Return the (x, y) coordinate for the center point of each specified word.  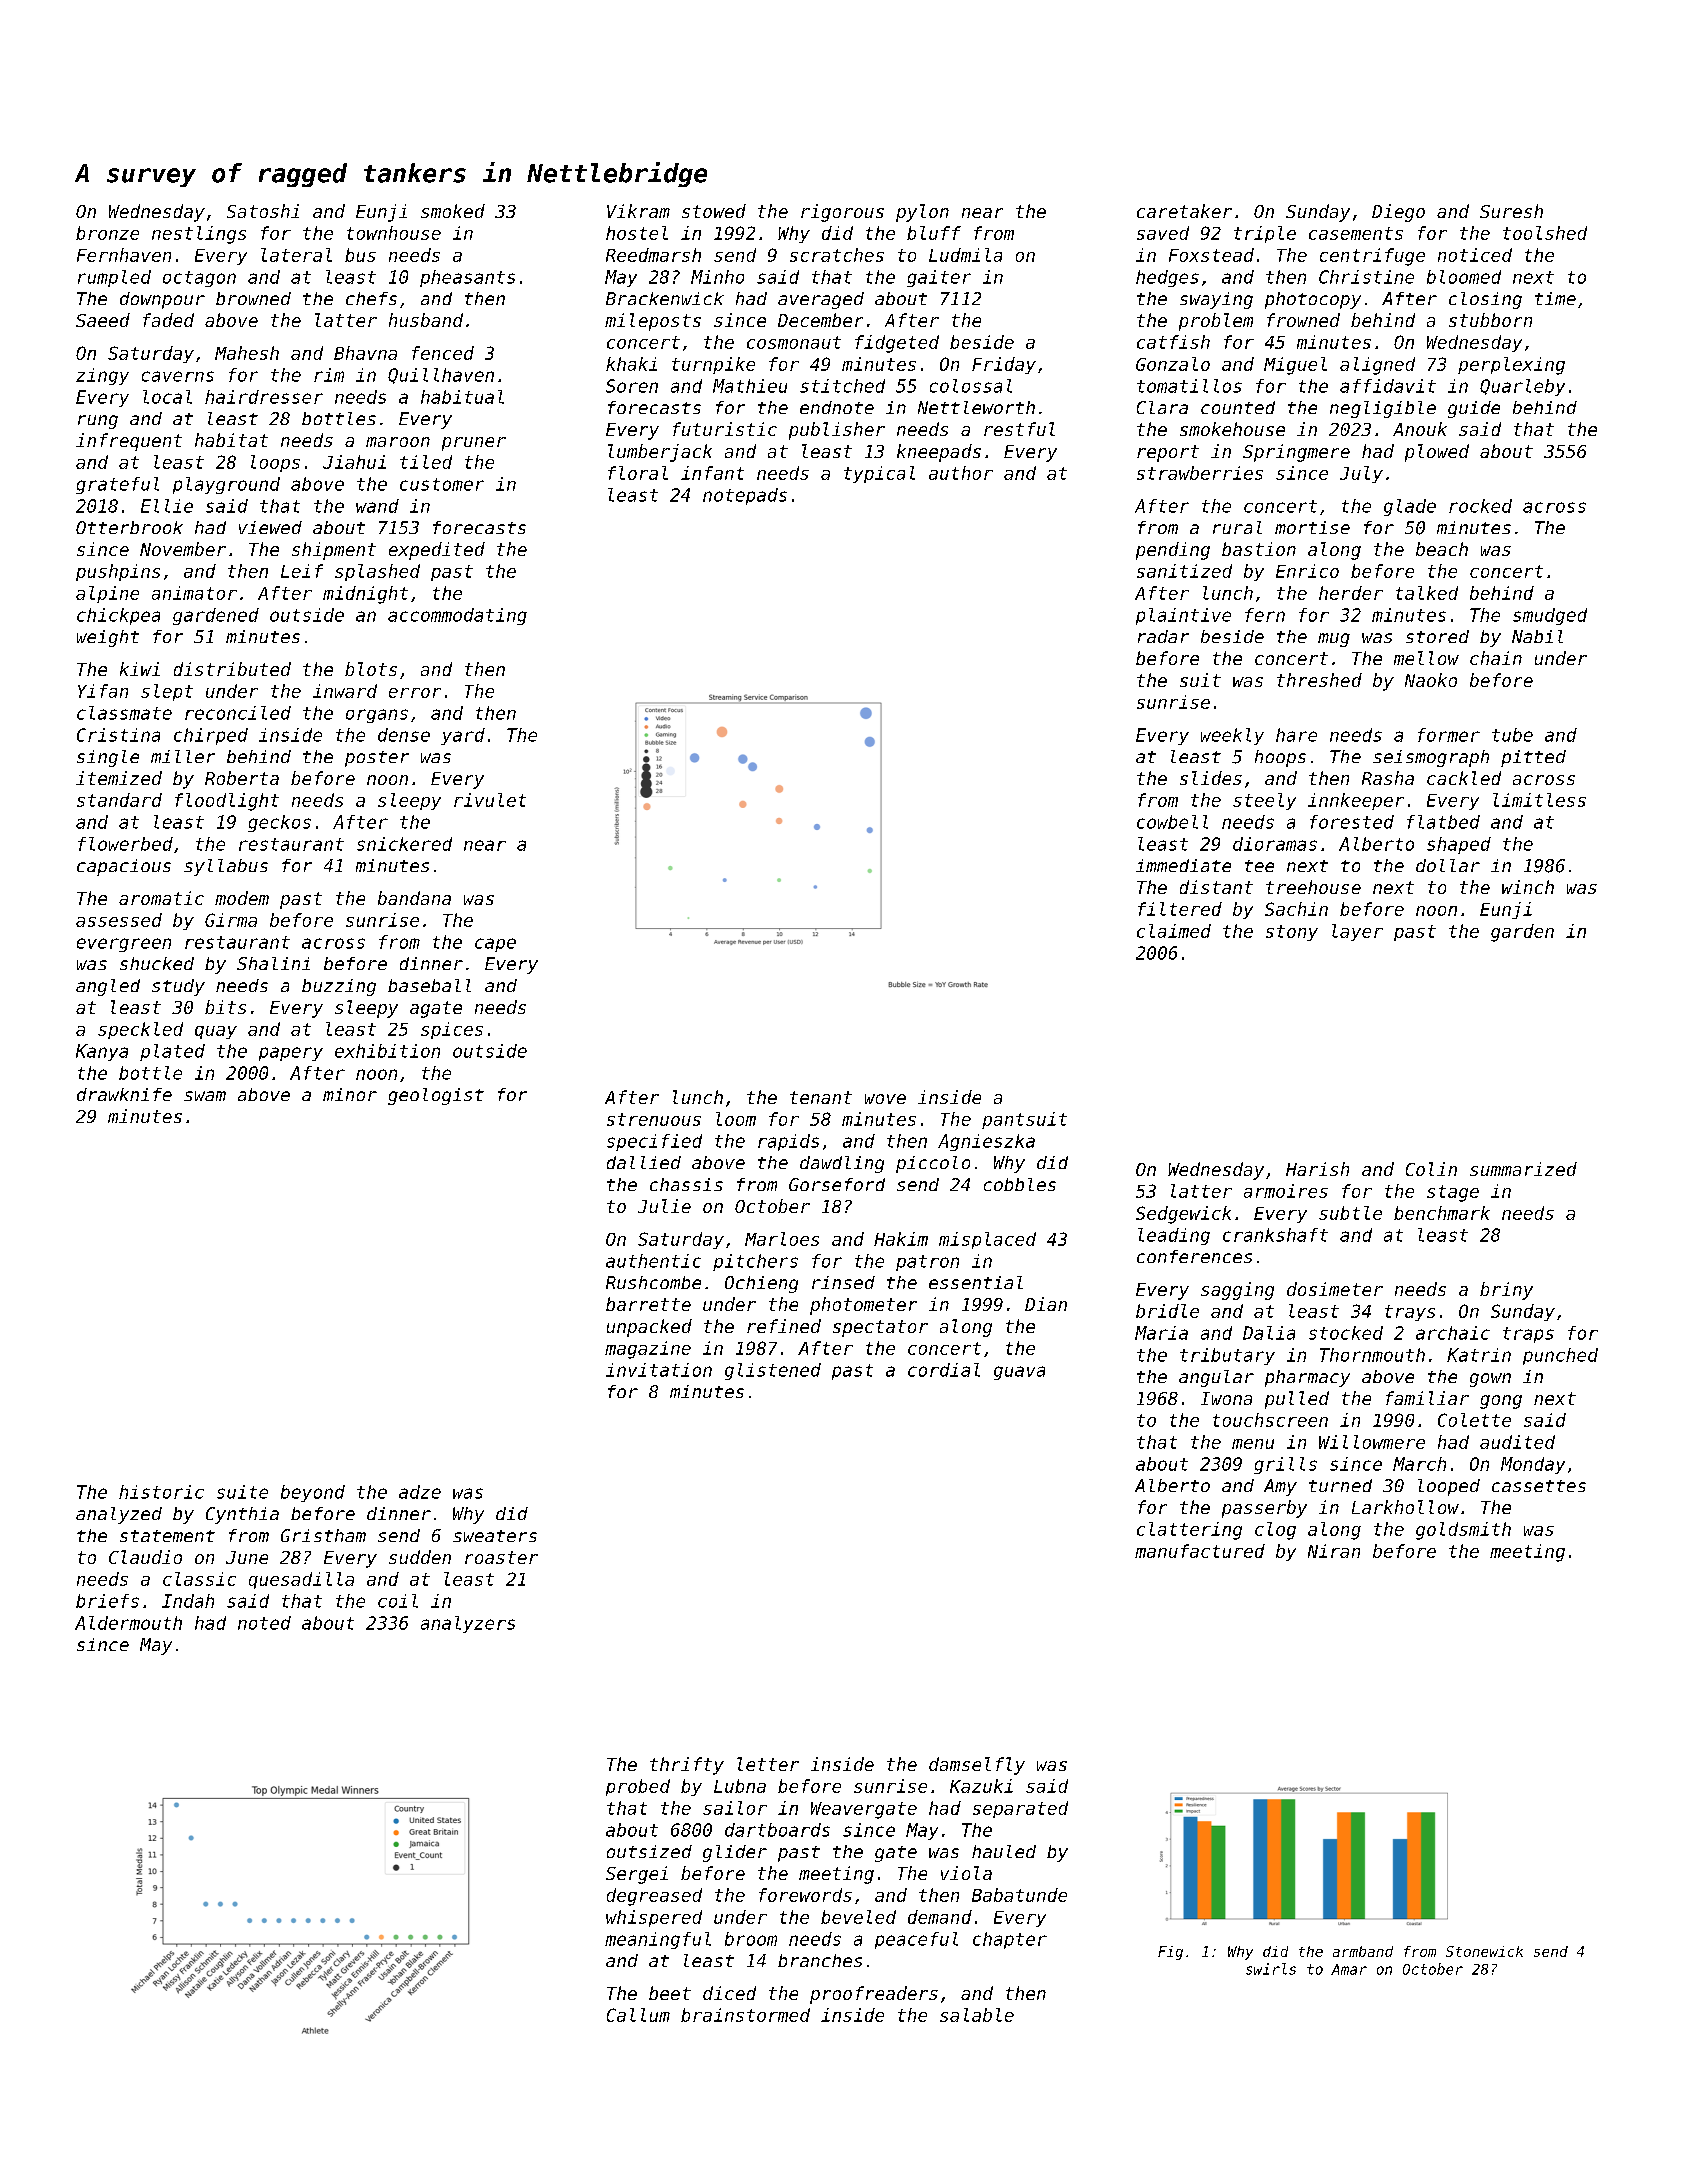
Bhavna (365, 353)
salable (977, 2015)
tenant (821, 1097)
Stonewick (1484, 1951)
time (1555, 298)
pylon (922, 213)
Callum (638, 2015)
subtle (1350, 1213)
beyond (313, 1493)
